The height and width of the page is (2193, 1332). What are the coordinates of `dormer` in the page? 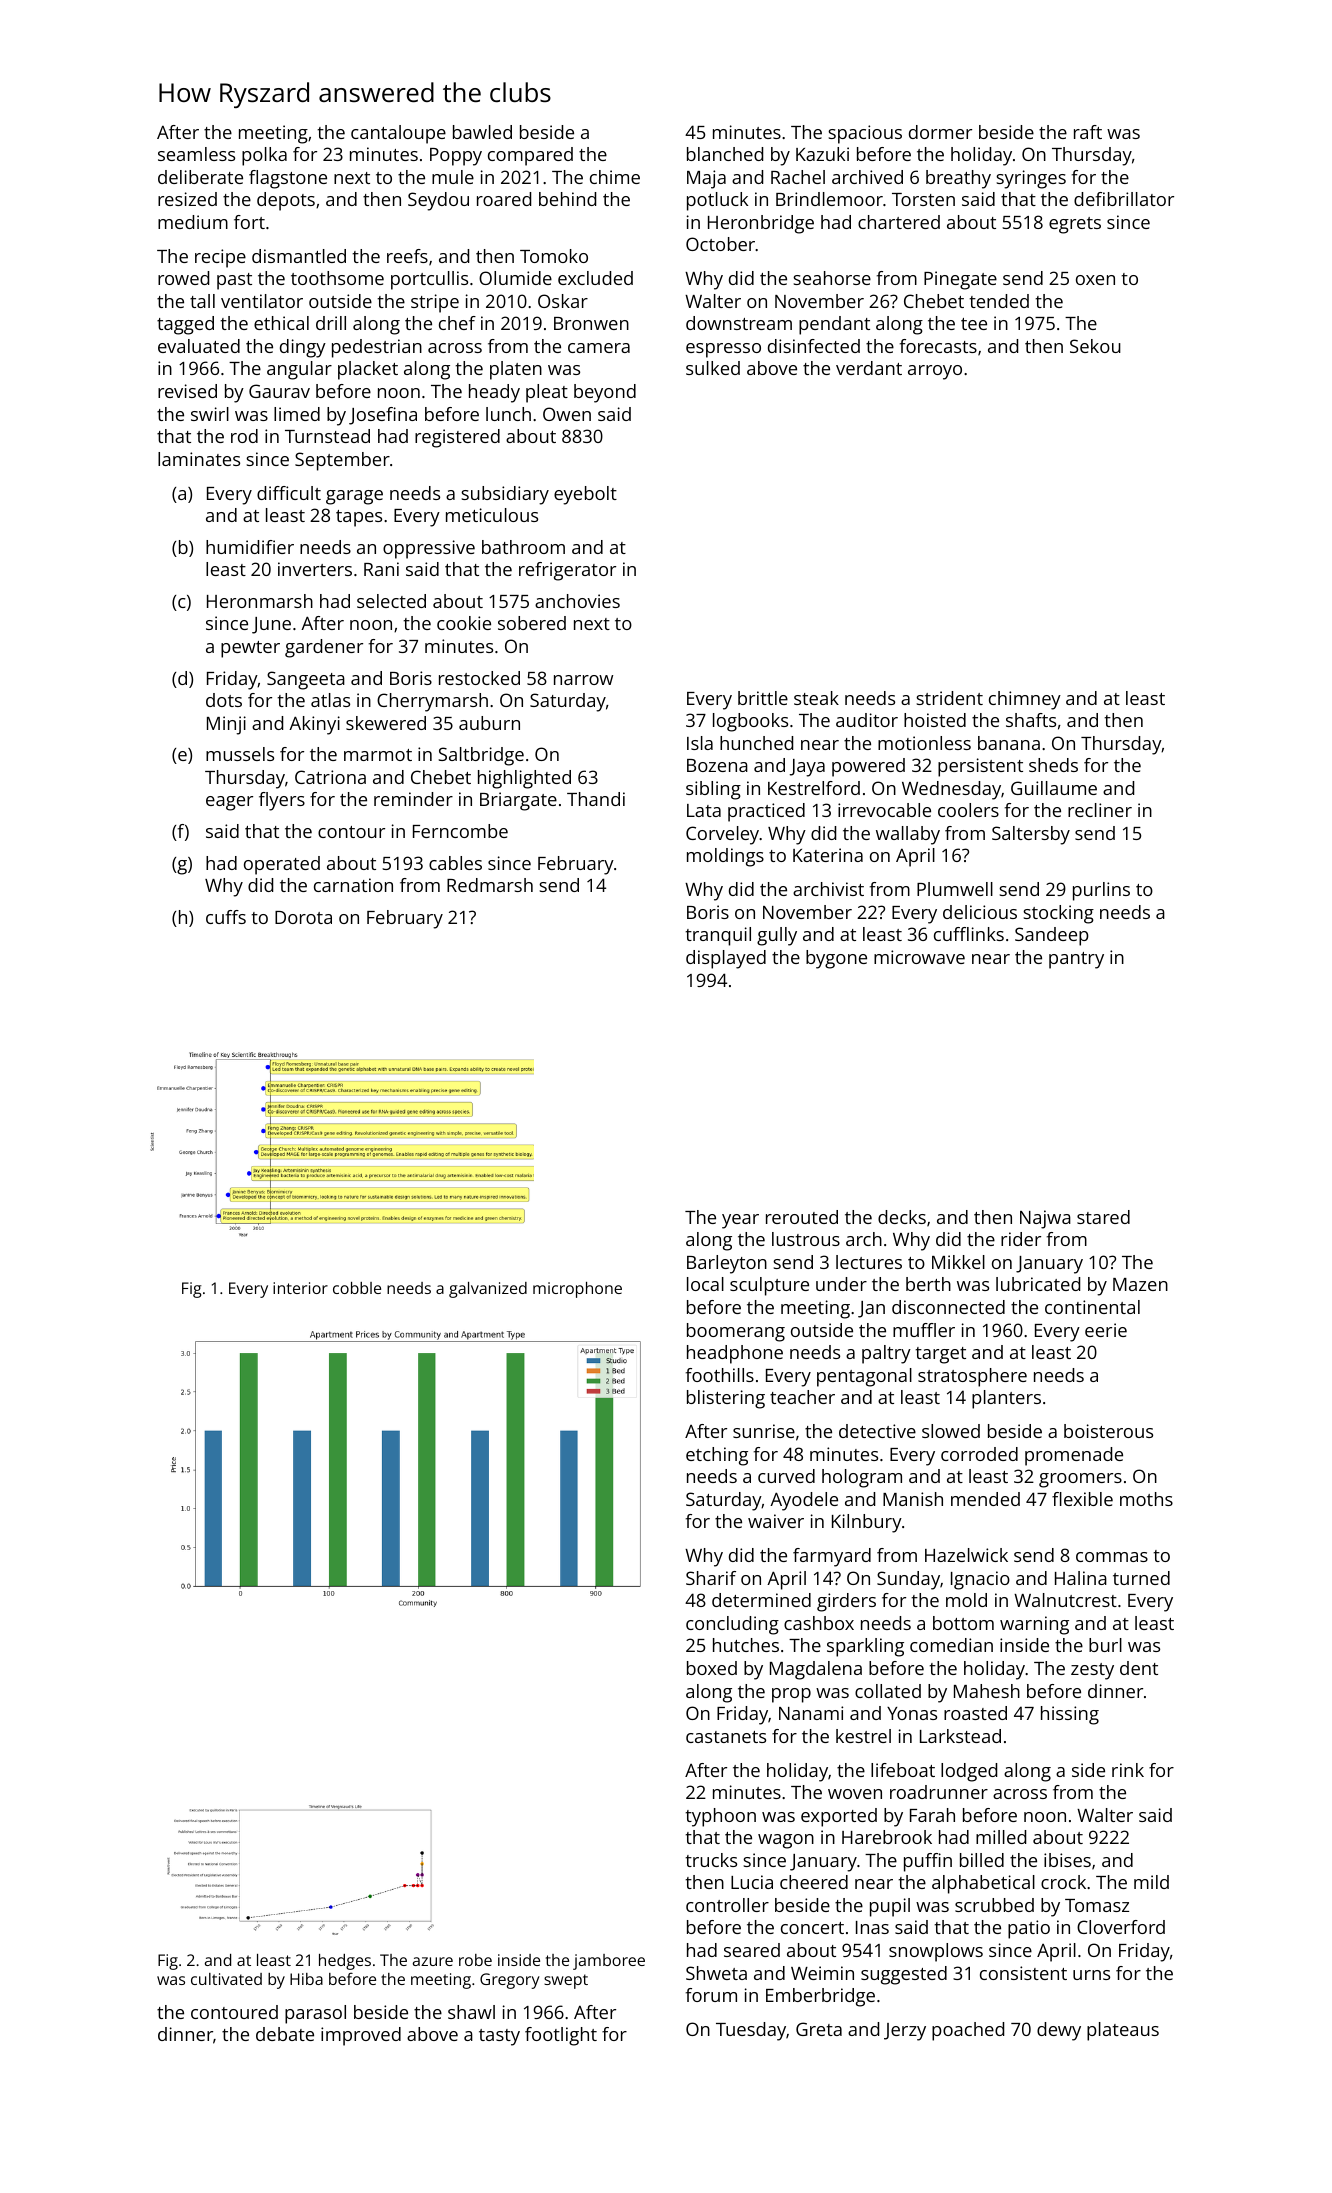 It's located at (940, 132).
